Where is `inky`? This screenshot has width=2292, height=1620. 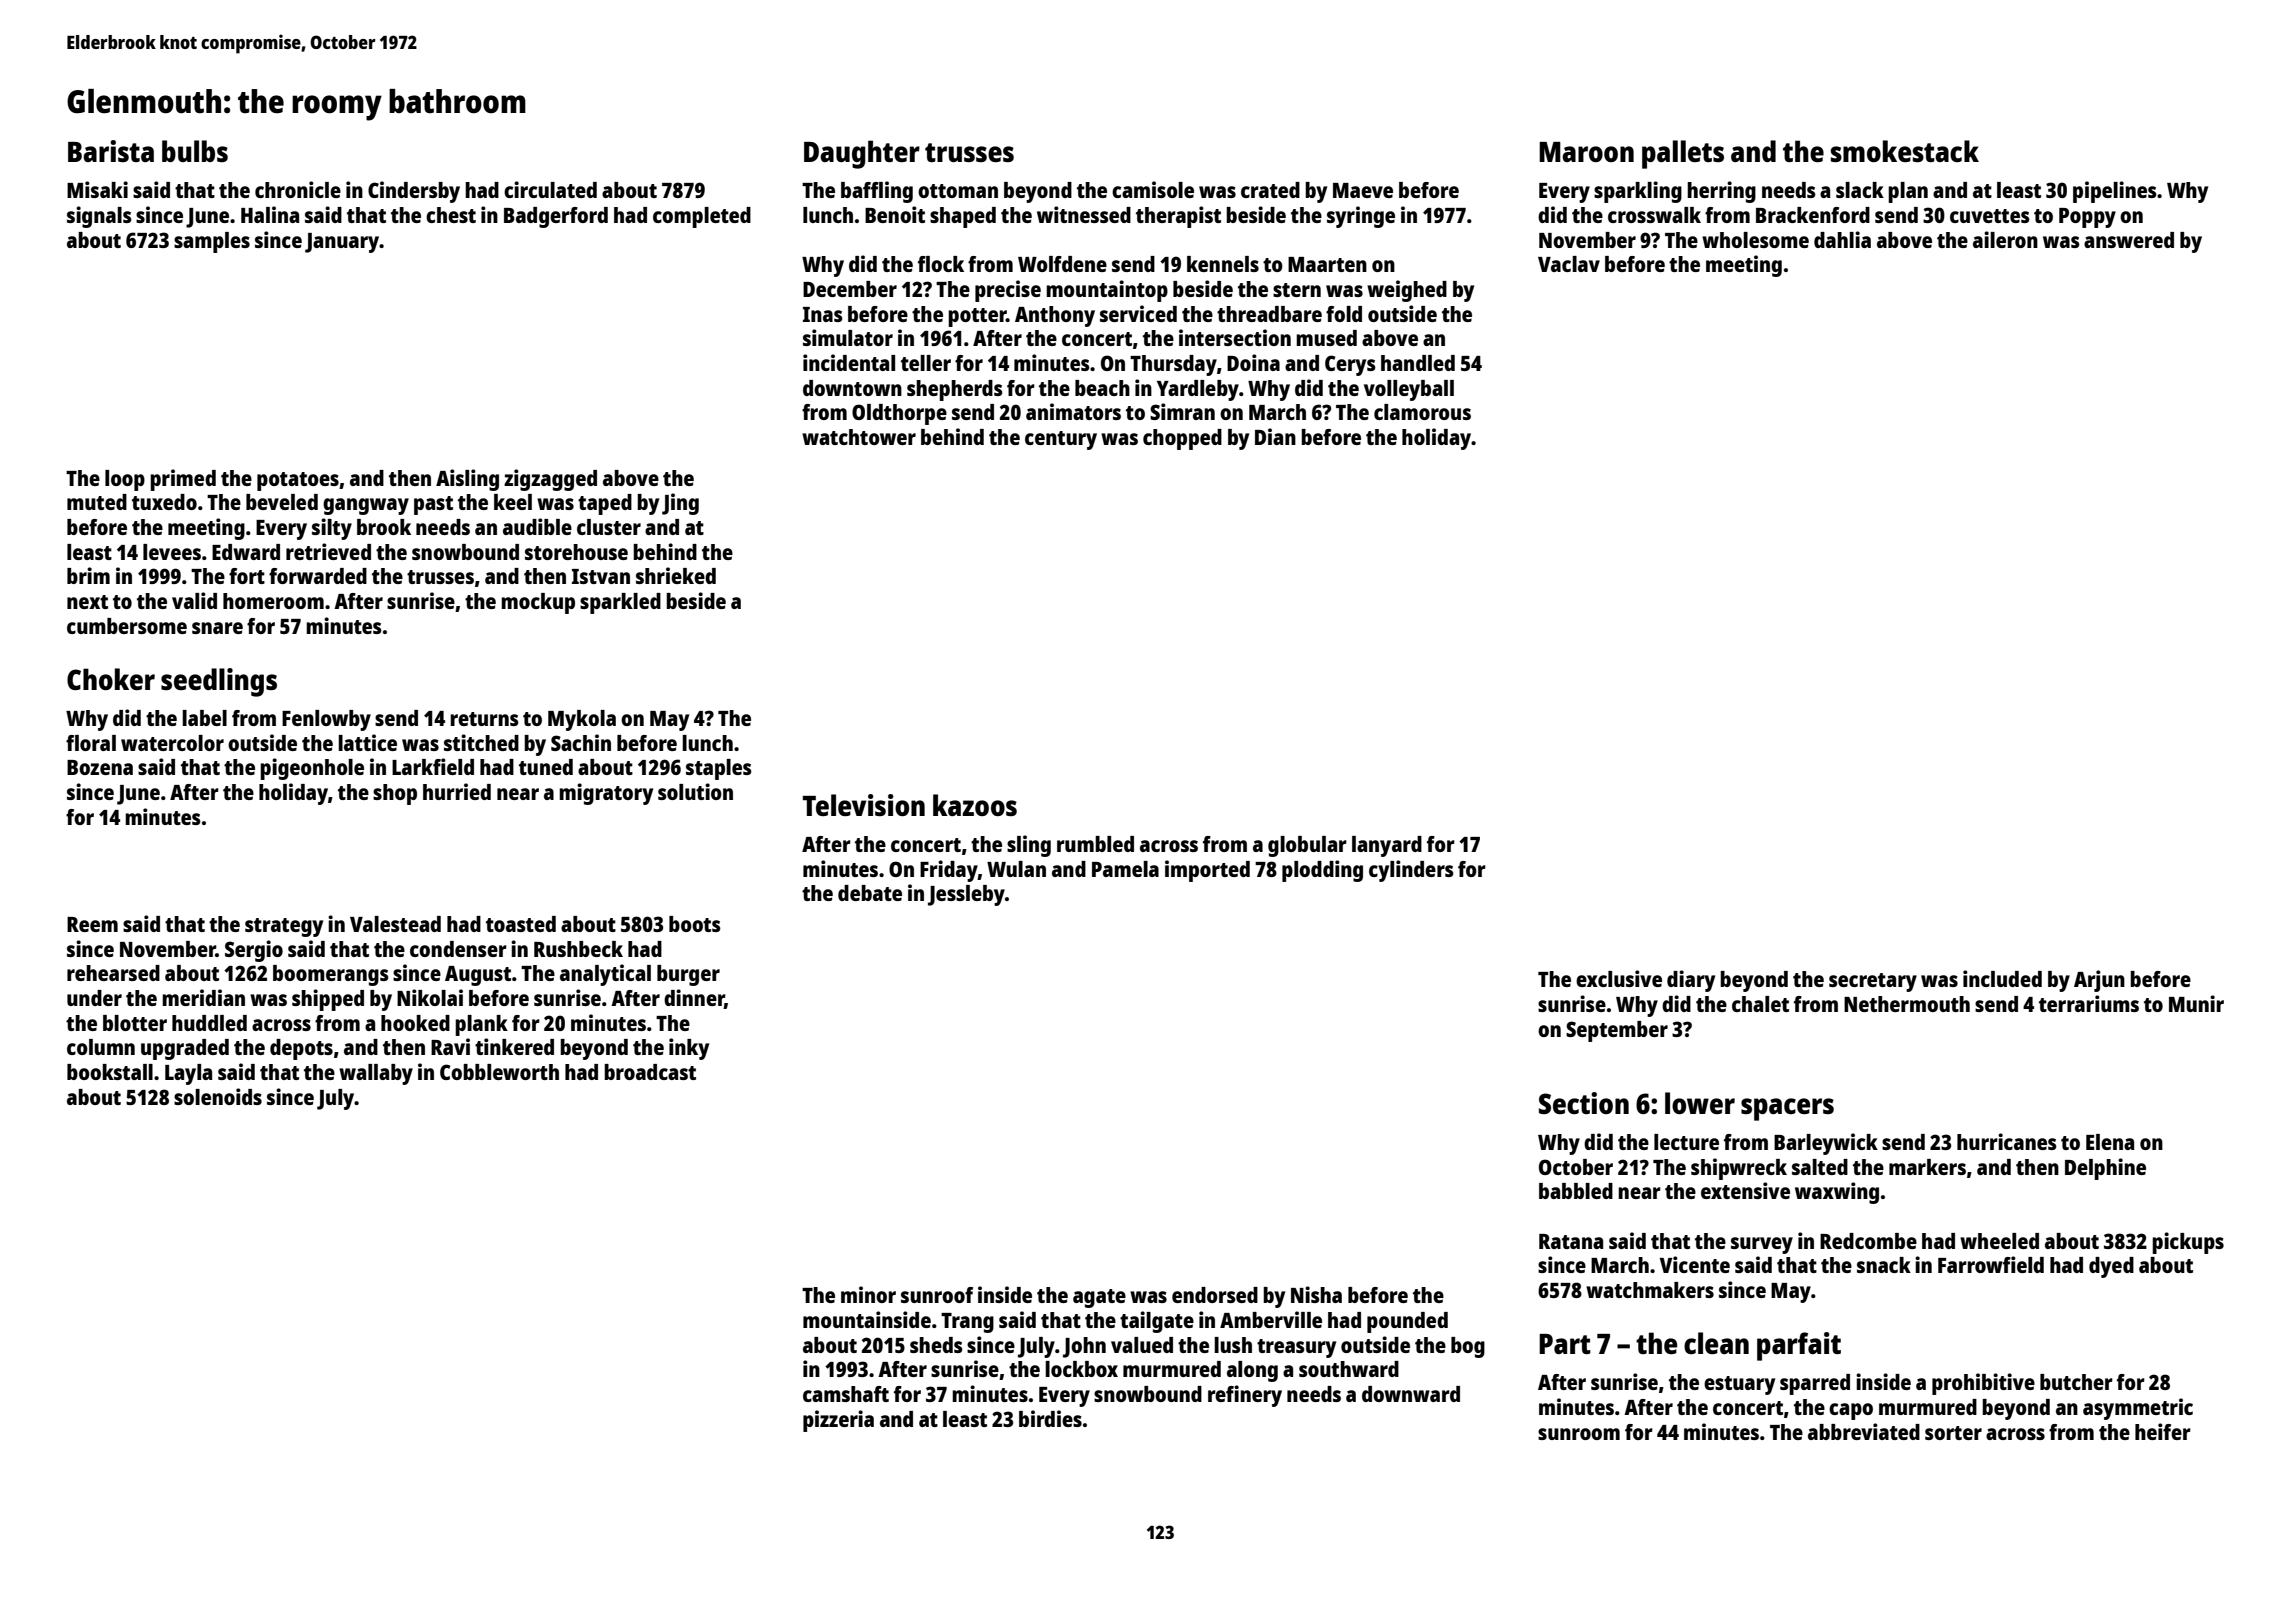
inky is located at coordinates (689, 1049).
